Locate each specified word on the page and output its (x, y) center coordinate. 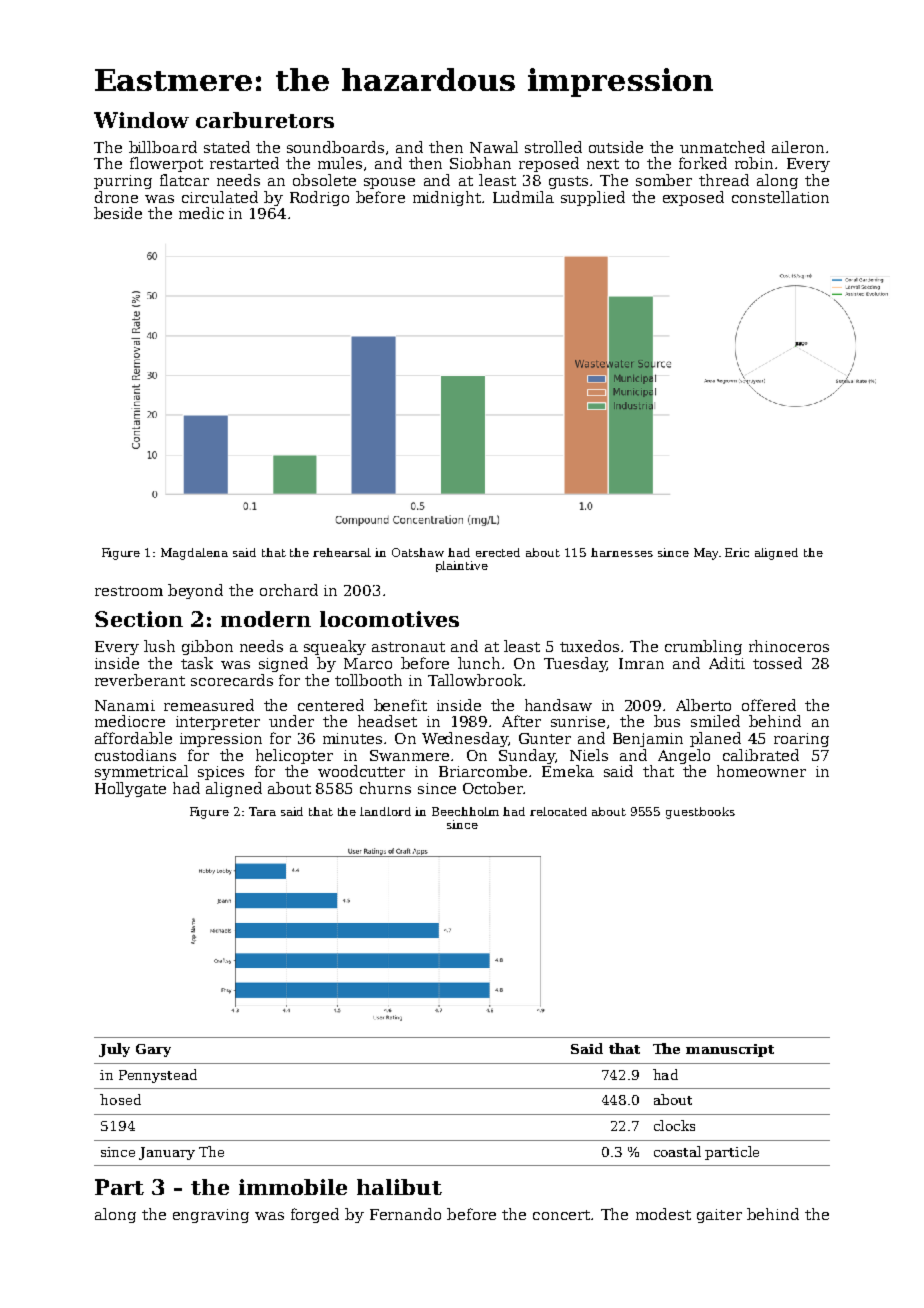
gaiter (719, 1216)
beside (118, 213)
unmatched (722, 147)
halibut (399, 1187)
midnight (447, 198)
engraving (211, 1216)
